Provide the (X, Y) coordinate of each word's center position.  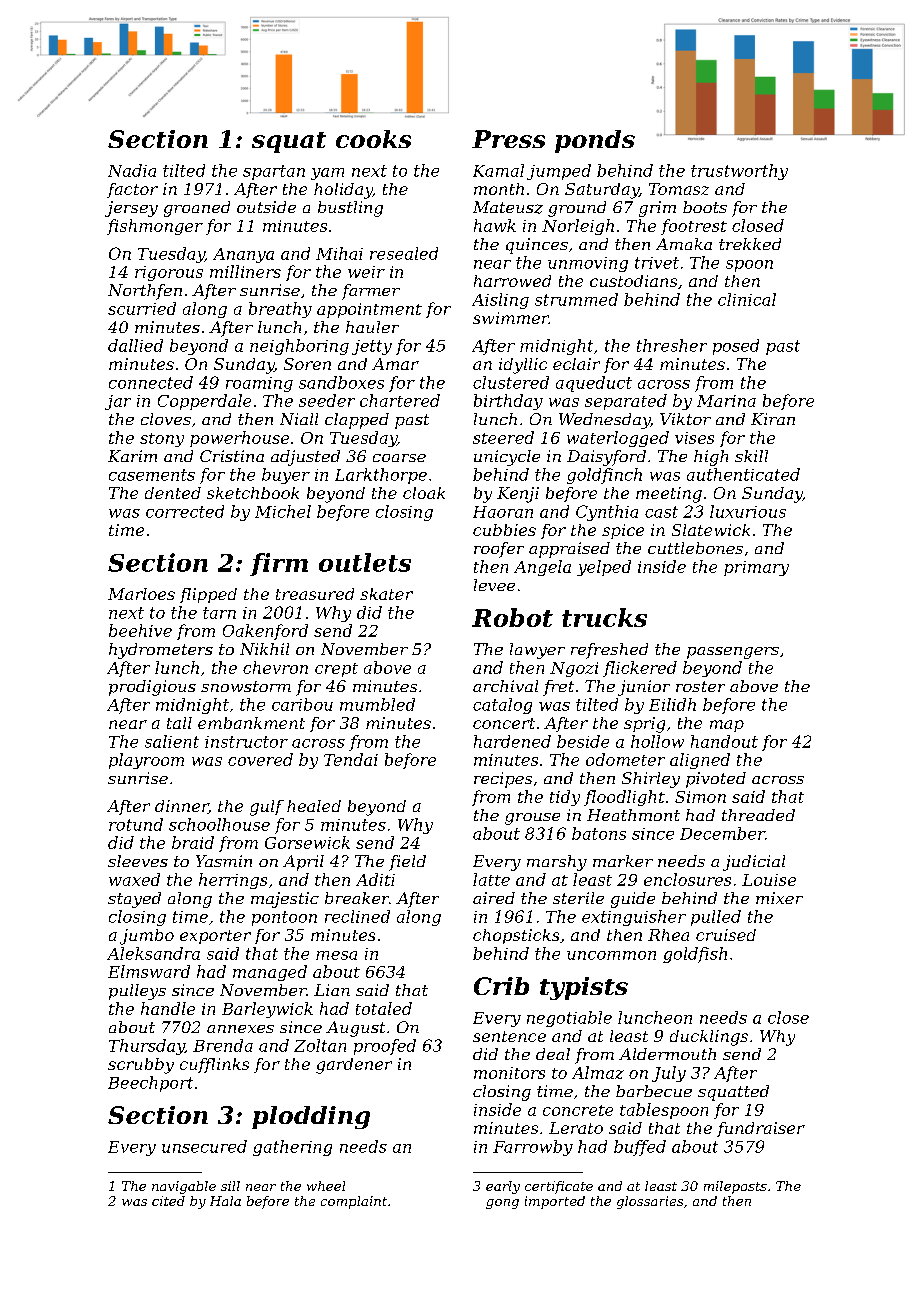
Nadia (132, 170)
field (407, 863)
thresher (672, 345)
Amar (395, 364)
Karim (132, 456)
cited (168, 1201)
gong (502, 1204)
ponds (595, 141)
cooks (373, 139)
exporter (215, 937)
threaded (758, 815)
